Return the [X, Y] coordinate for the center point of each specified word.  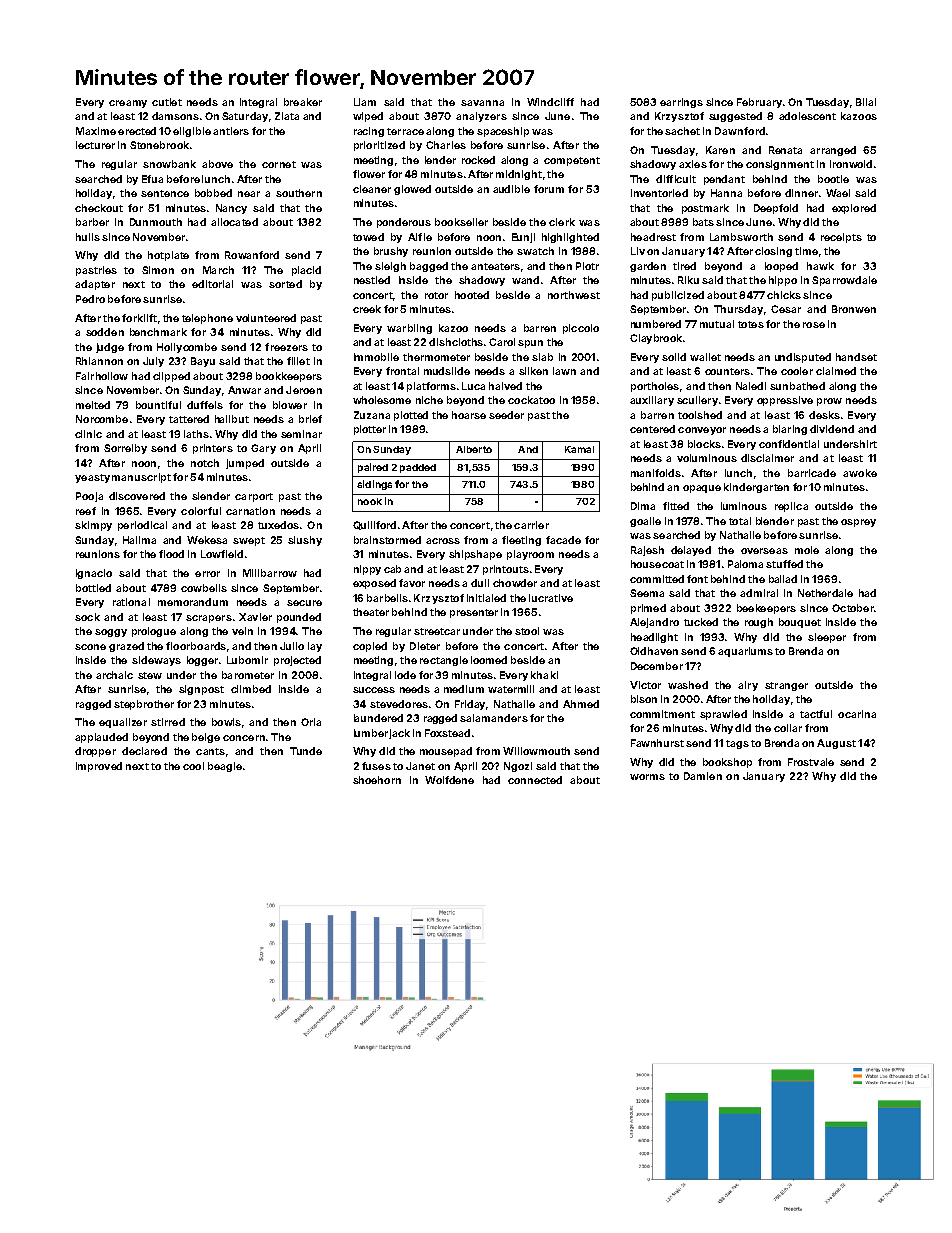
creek [367, 309]
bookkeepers [289, 377]
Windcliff [550, 102]
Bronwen [854, 309]
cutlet [167, 102]
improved [99, 767]
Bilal [866, 102]
